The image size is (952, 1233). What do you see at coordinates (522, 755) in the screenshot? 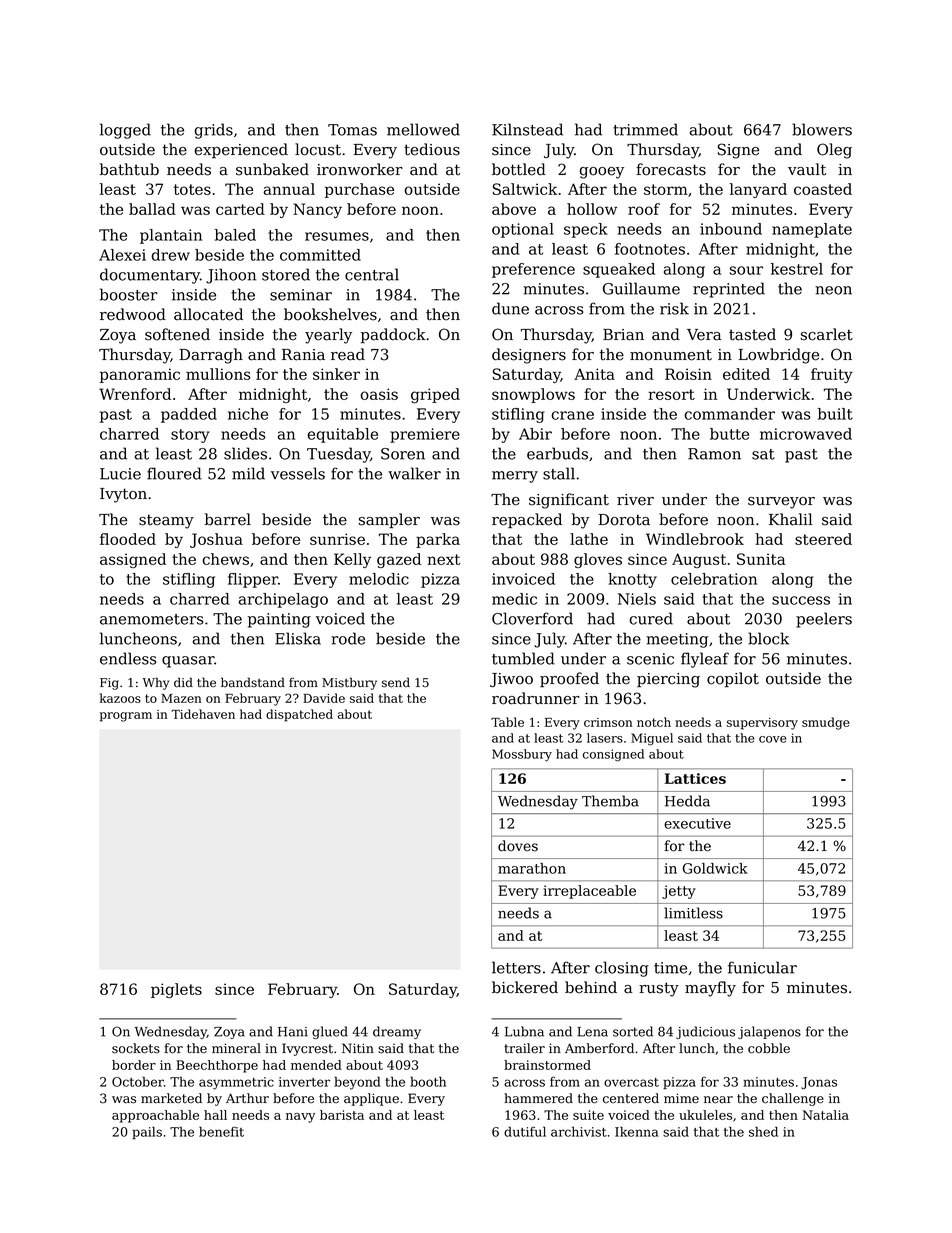
I see `Mossbury` at bounding box center [522, 755].
